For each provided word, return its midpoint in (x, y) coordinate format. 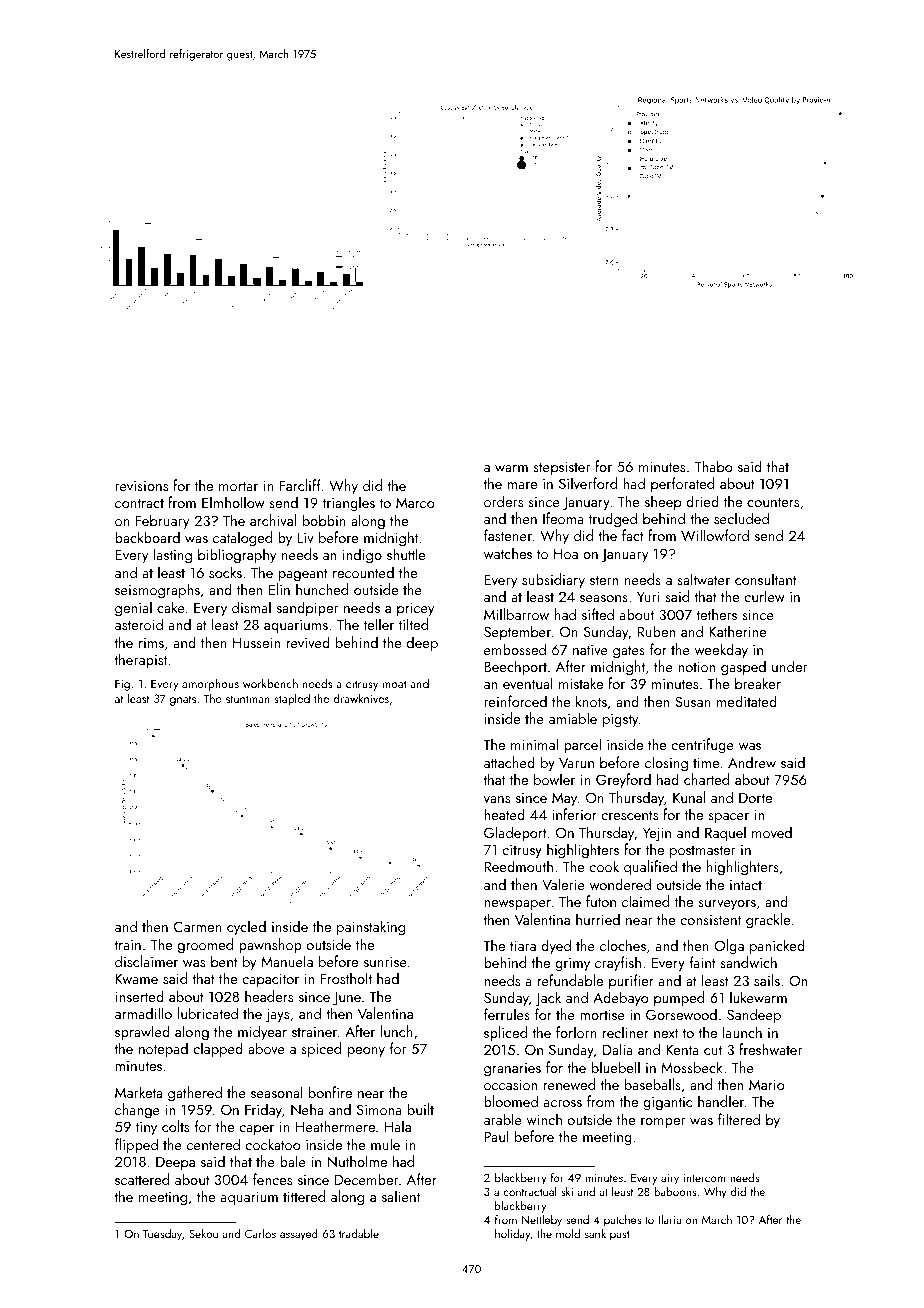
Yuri (648, 596)
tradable (359, 1233)
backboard (147, 537)
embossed (515, 649)
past (619, 1236)
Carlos (260, 1233)
